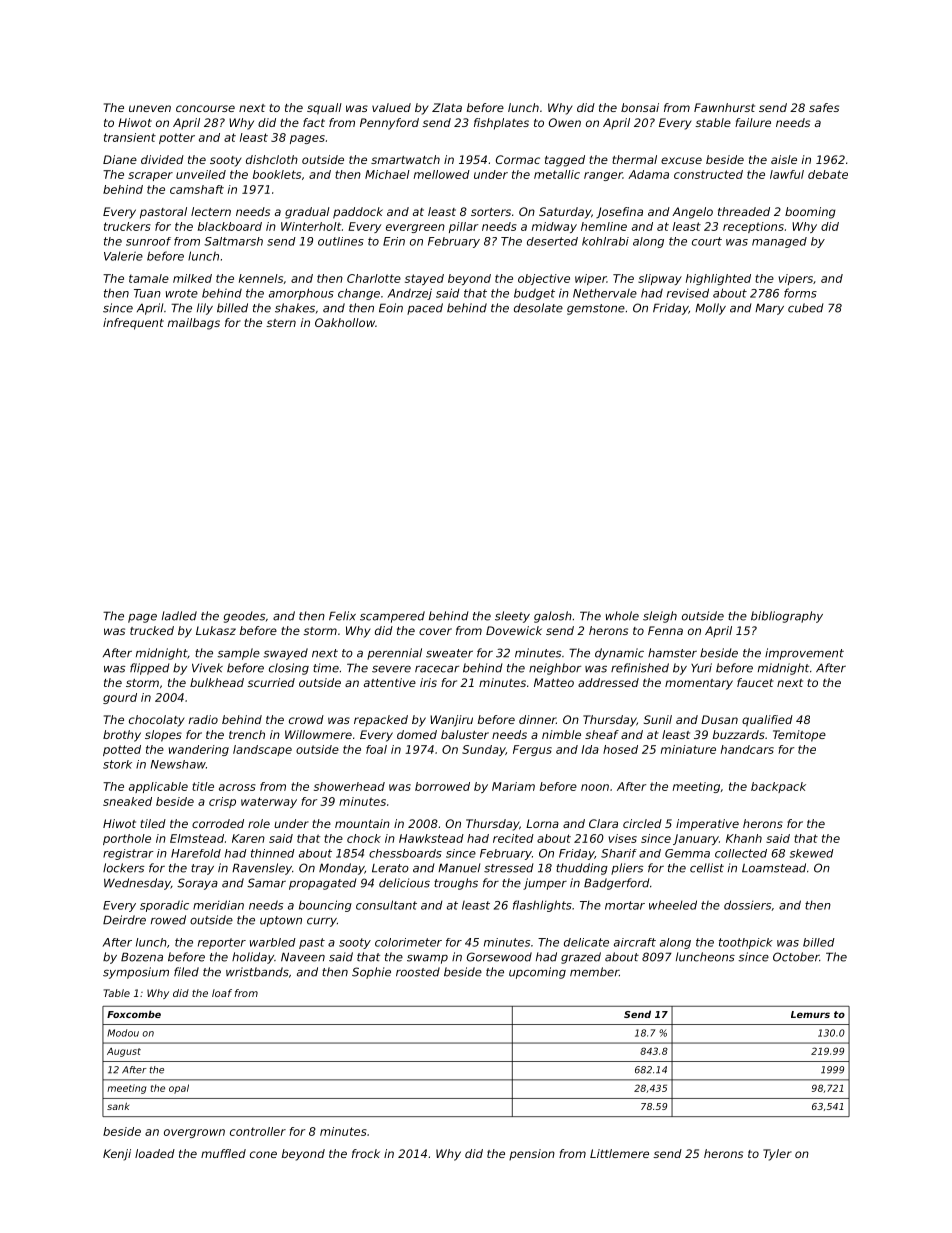  Describe the element at coordinates (257, 972) in the screenshot. I see `wristbands` at that location.
